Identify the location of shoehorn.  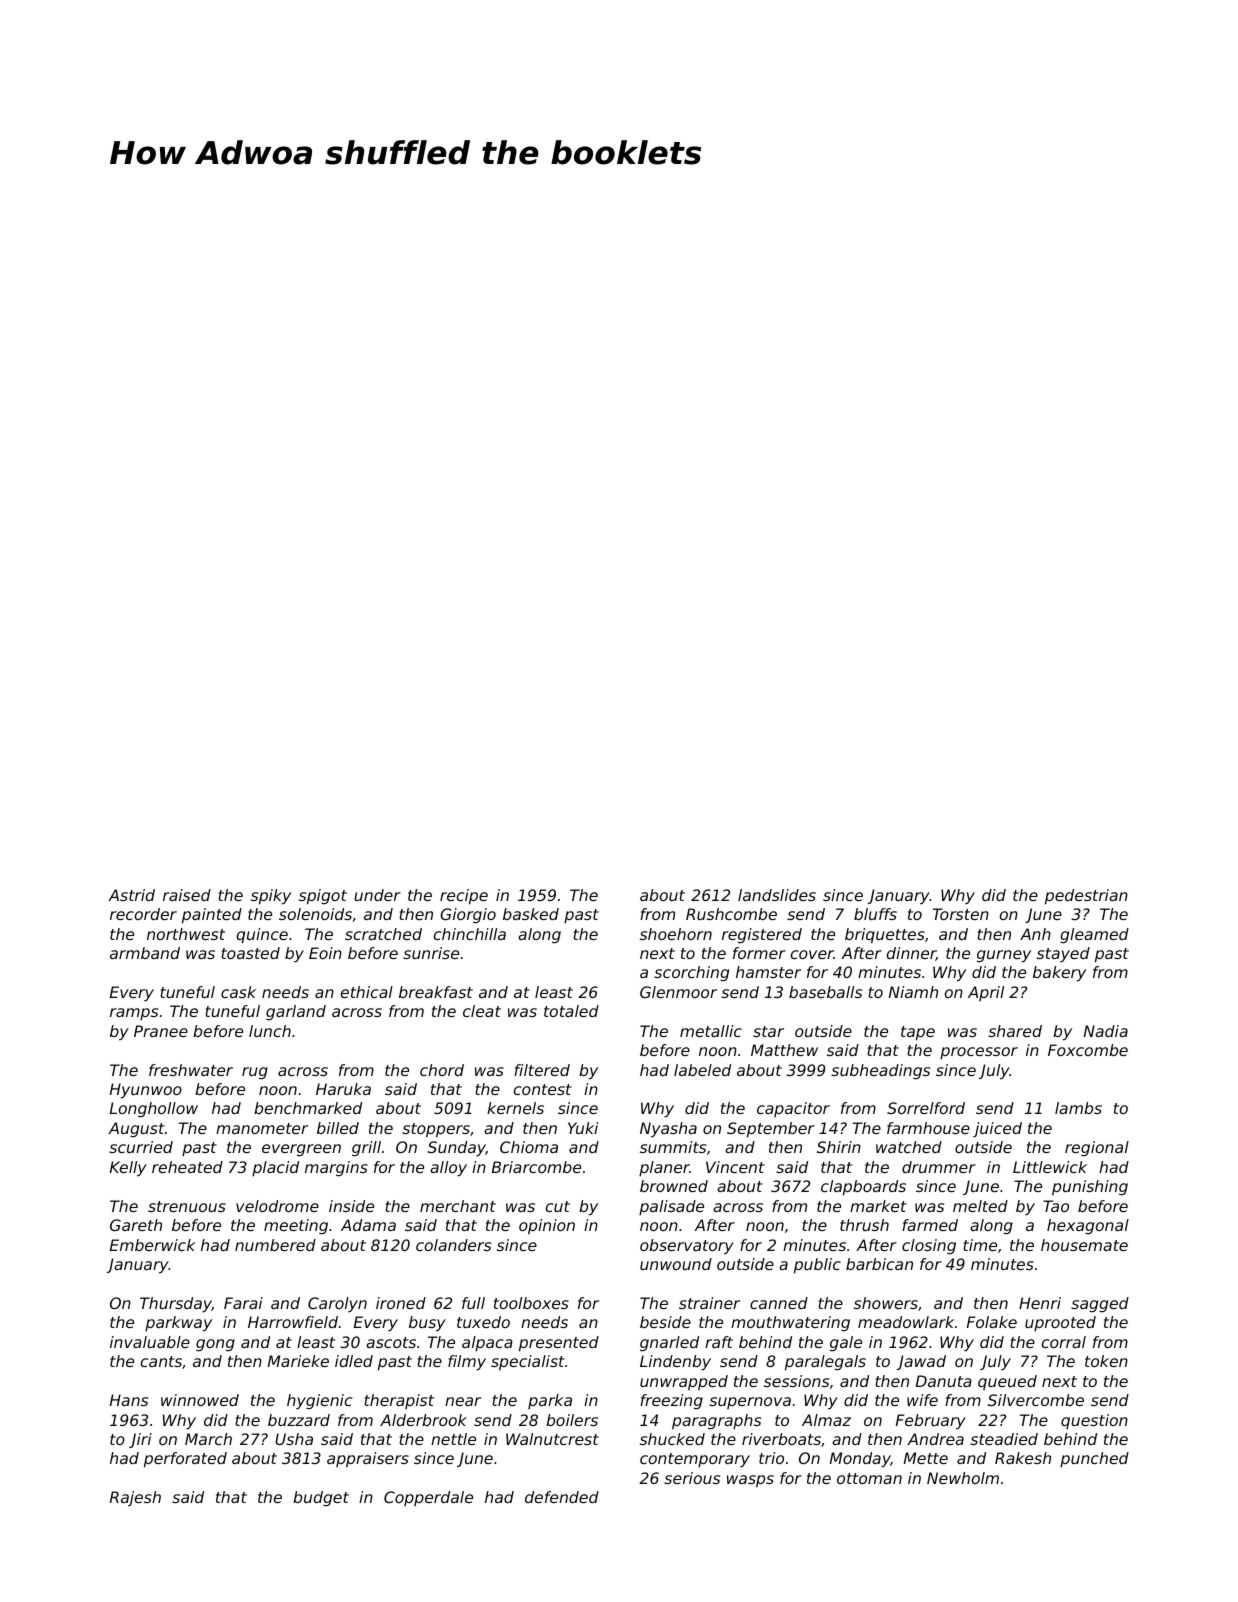
(676, 934).
